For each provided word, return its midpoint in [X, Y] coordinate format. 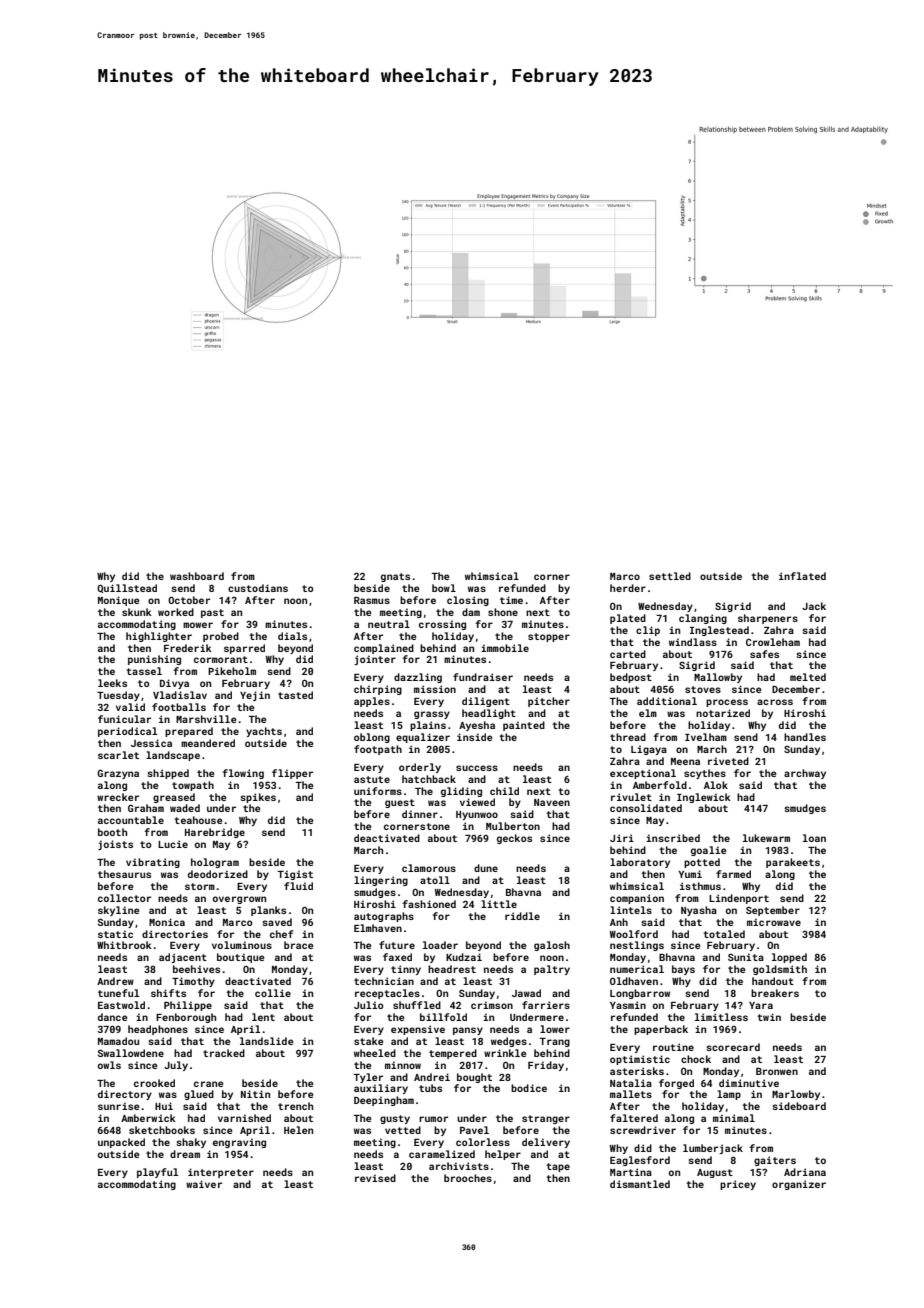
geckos [514, 839]
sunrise [118, 1106]
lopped [789, 958]
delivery [546, 1143]
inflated [802, 576]
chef [282, 934]
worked [176, 612]
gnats [395, 577]
